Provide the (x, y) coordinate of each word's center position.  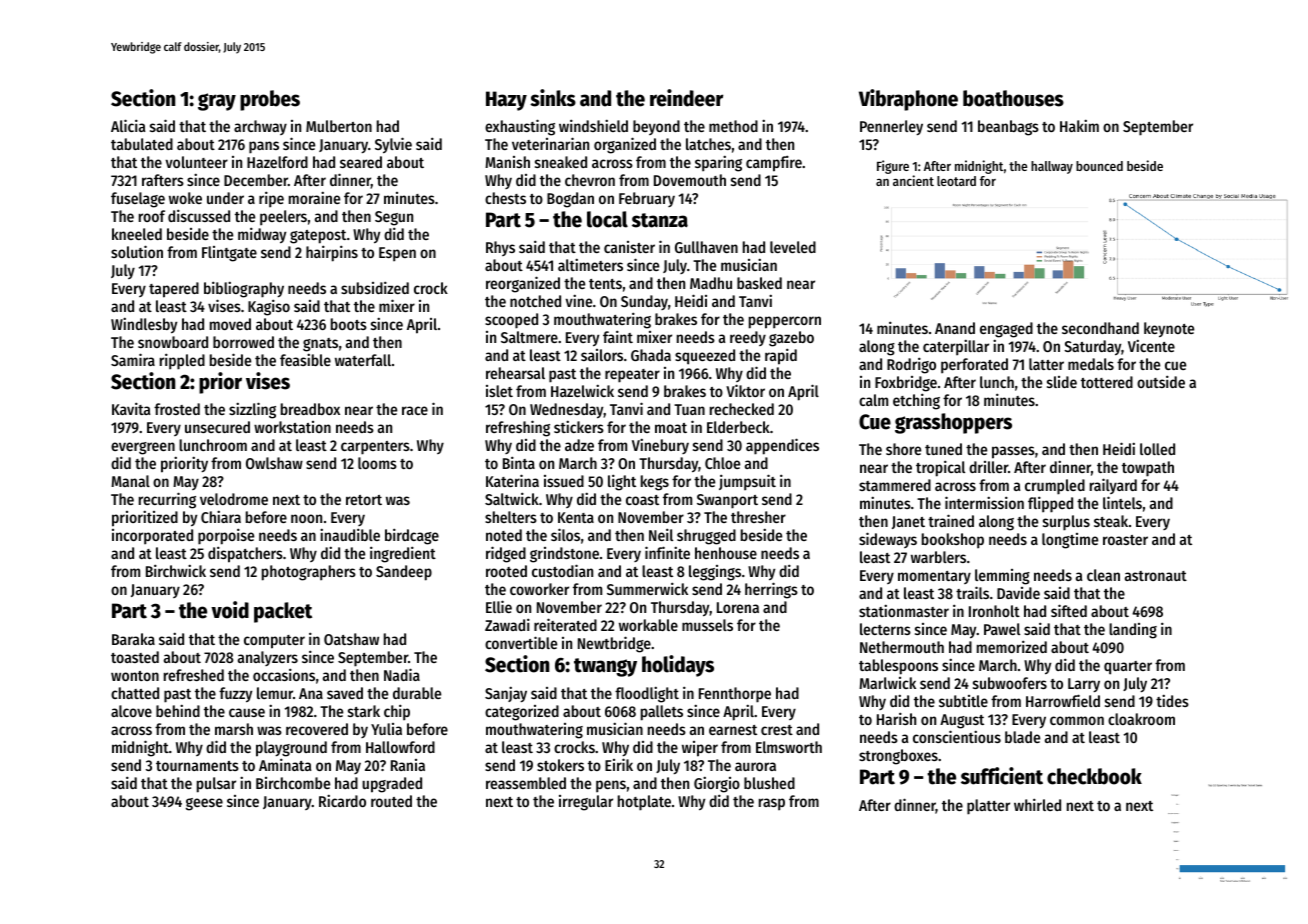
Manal (130, 481)
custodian (562, 570)
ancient (913, 180)
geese (204, 804)
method (733, 126)
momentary (934, 577)
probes (270, 100)
